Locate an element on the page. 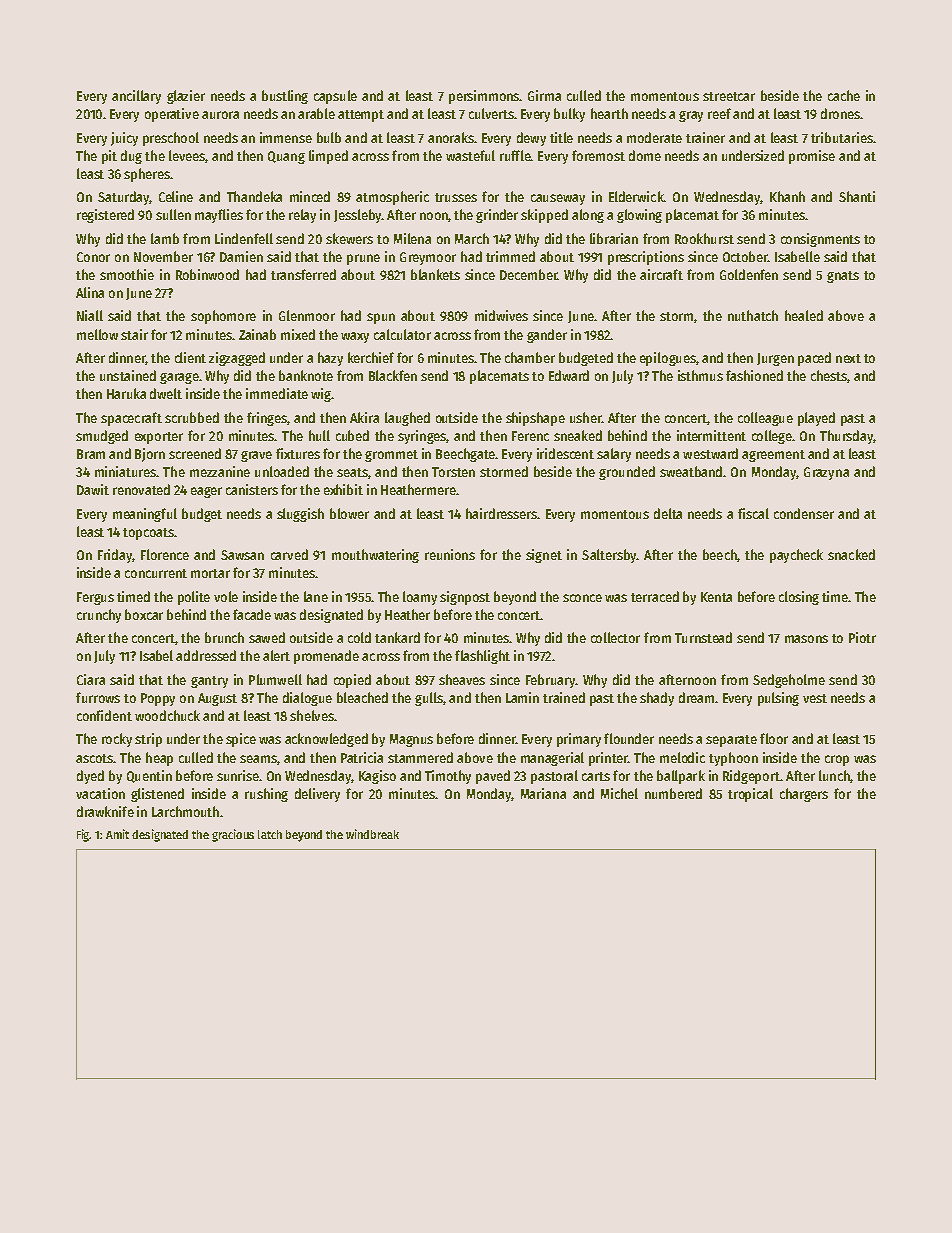 The width and height of the image is (952, 1233). Larchmouth is located at coordinates (185, 811).
